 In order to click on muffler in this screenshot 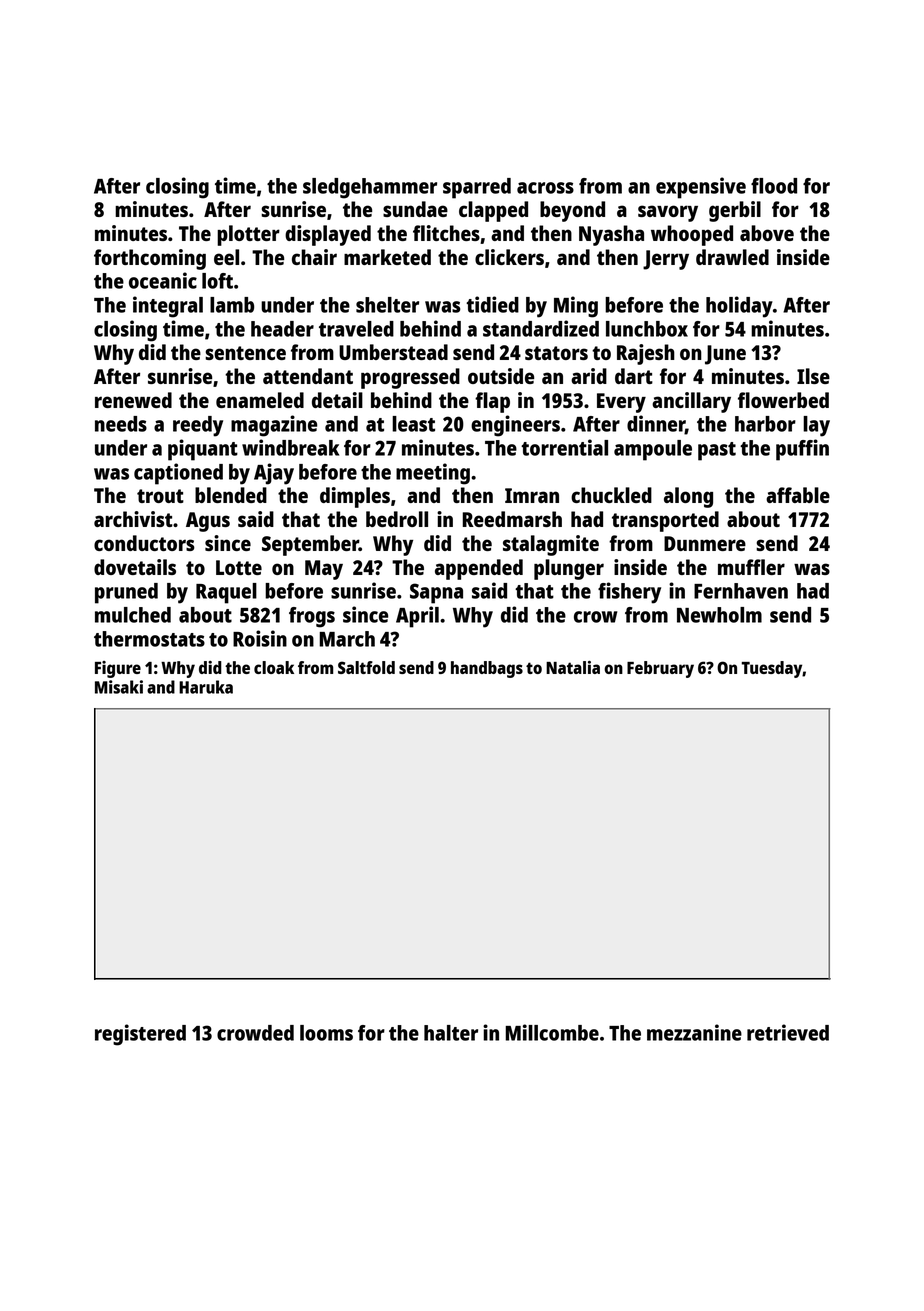, I will do `click(751, 567)`.
